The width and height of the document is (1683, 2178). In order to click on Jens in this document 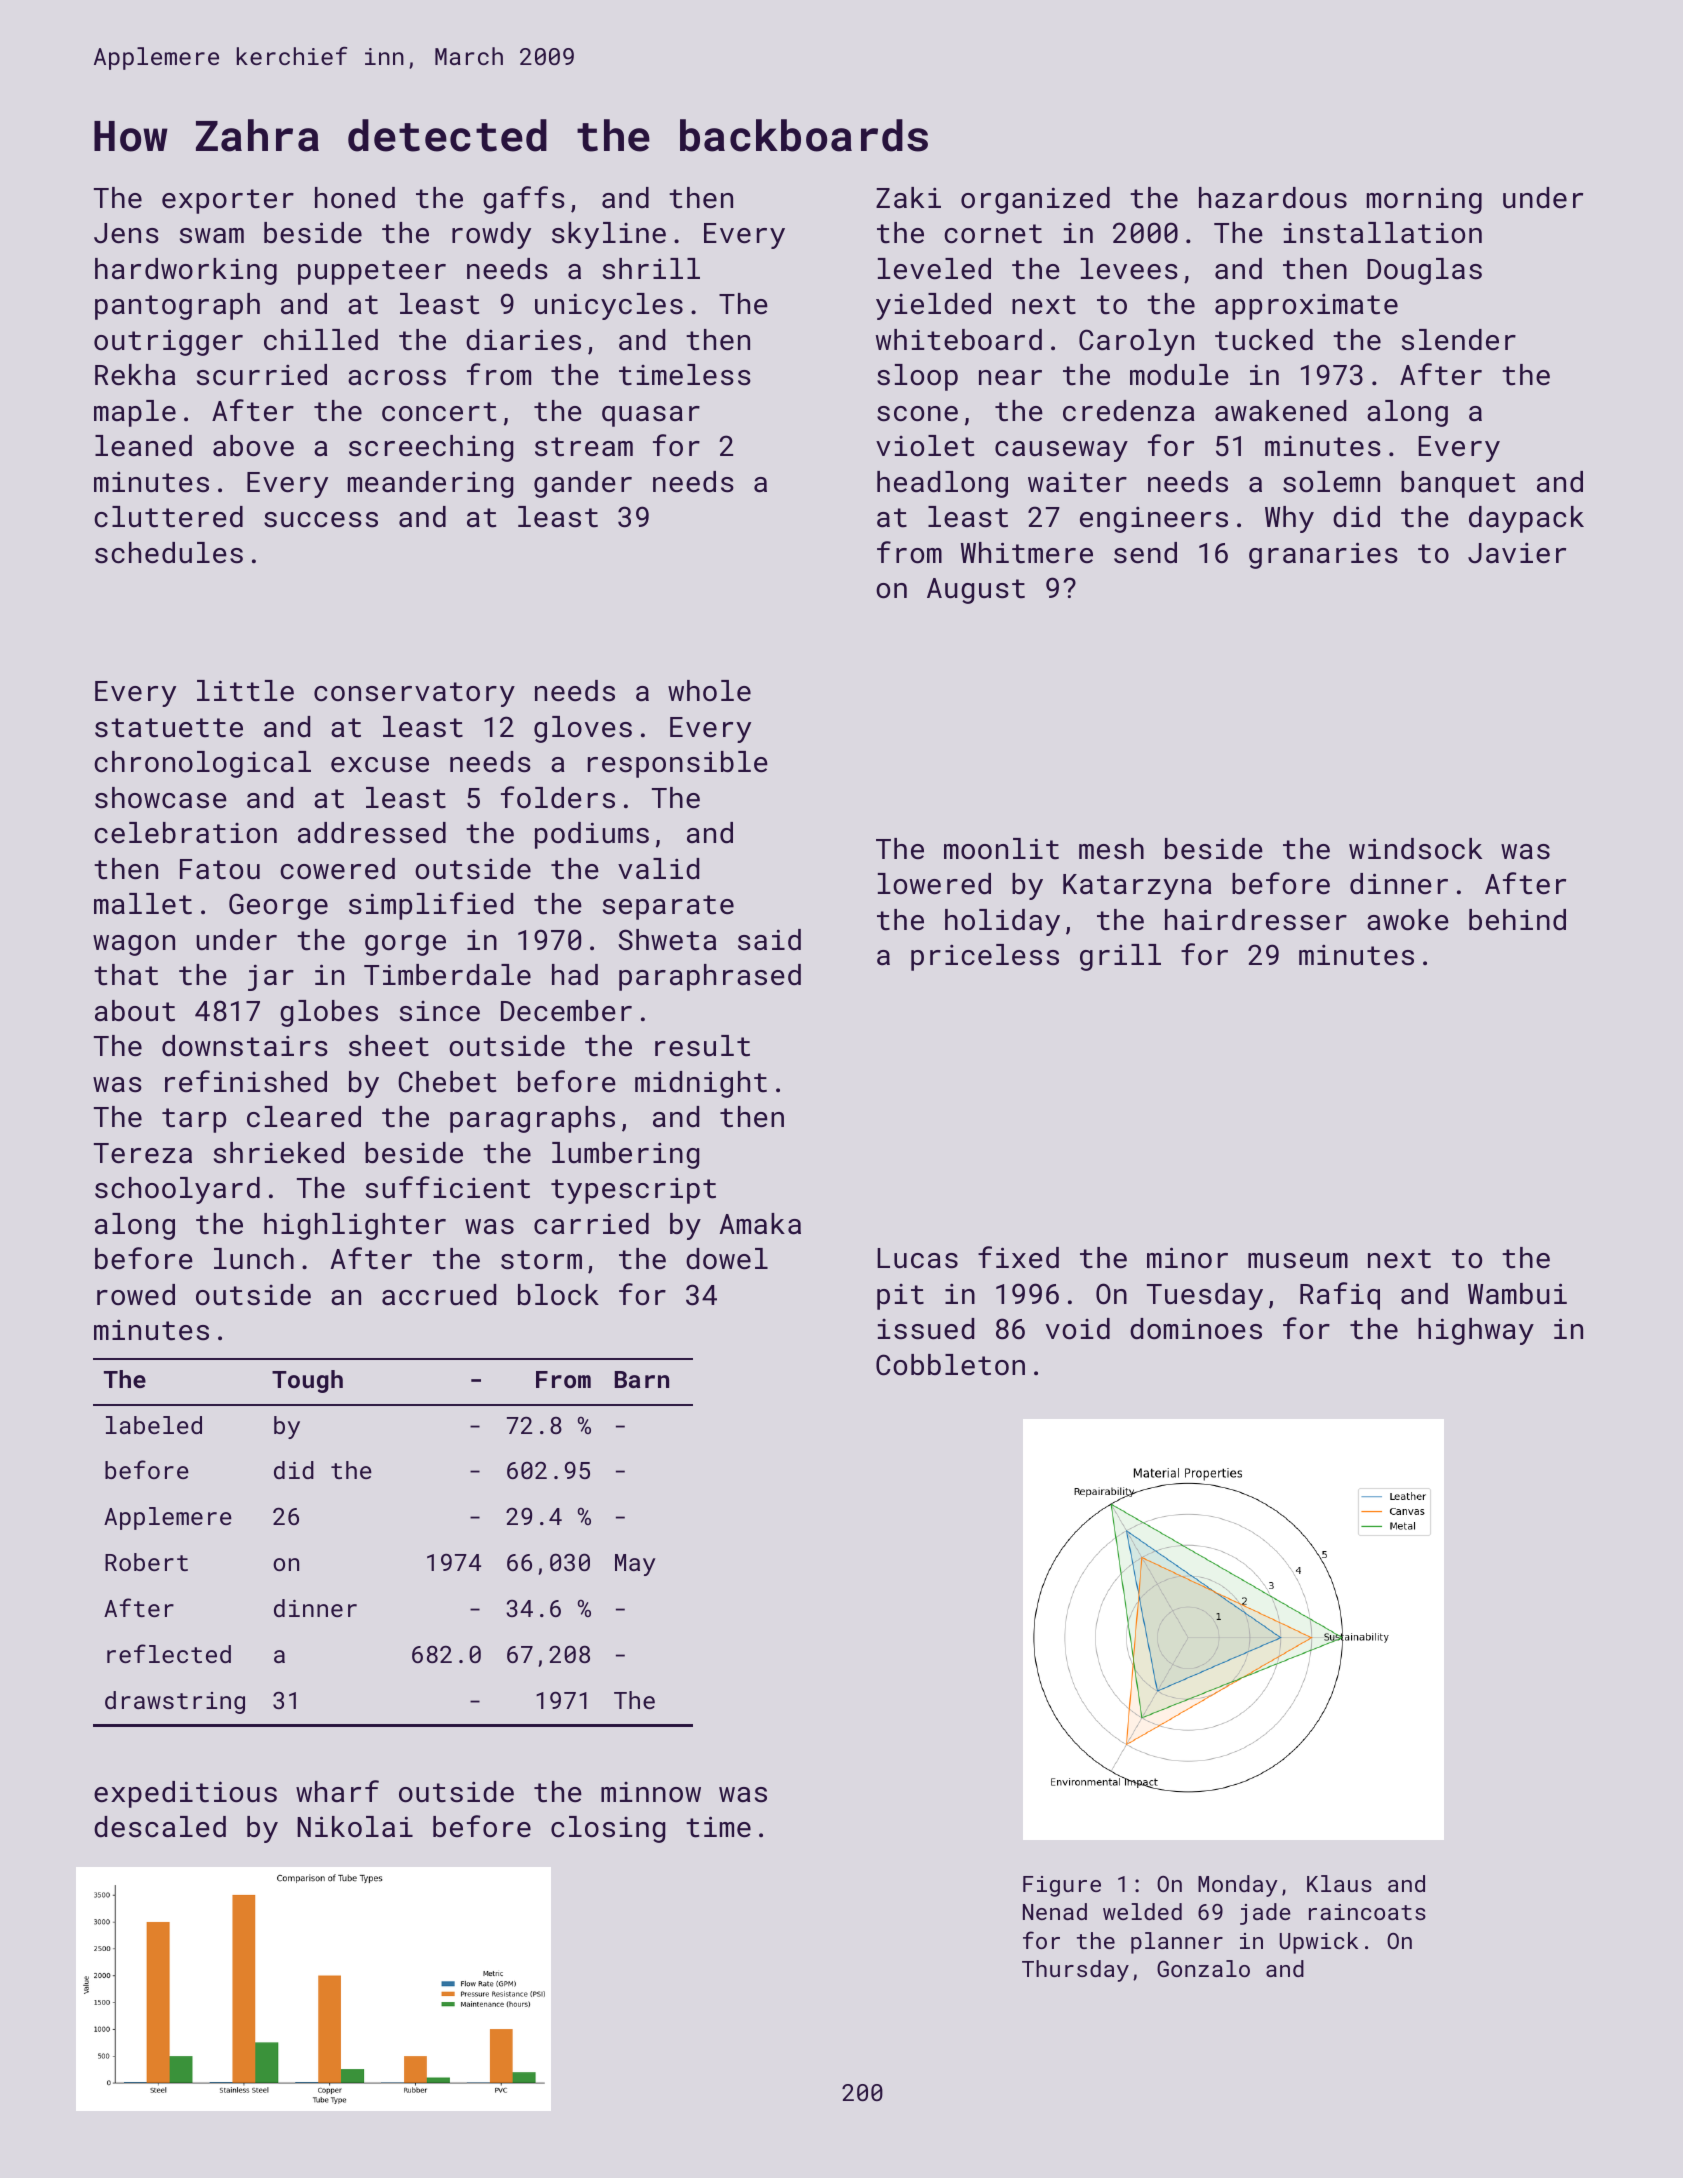, I will do `click(126, 233)`.
